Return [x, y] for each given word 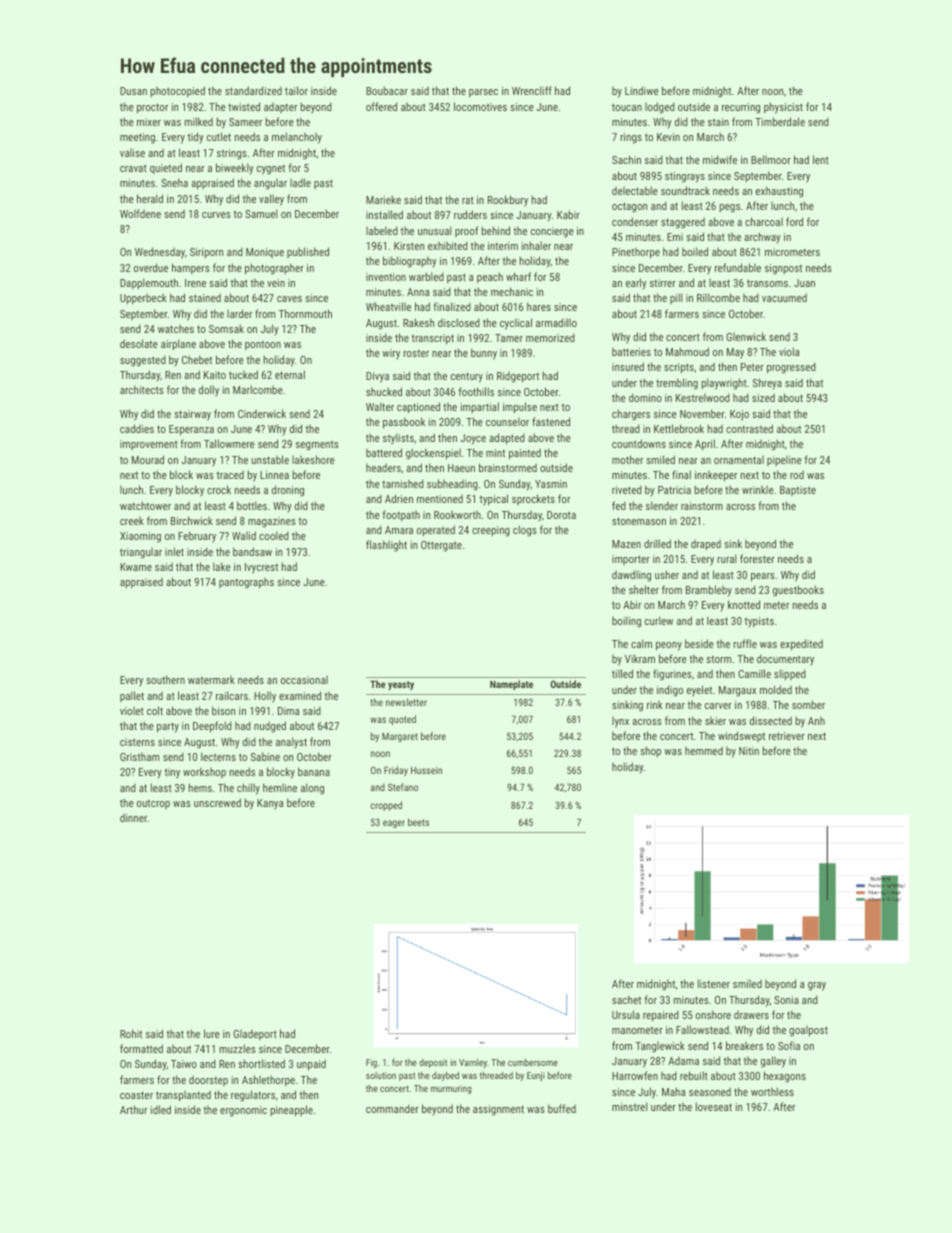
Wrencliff [532, 90]
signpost [783, 269]
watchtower [145, 505]
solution [381, 1075]
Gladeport [255, 1034]
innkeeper [716, 476]
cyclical [516, 324]
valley [271, 200]
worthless [772, 1091]
